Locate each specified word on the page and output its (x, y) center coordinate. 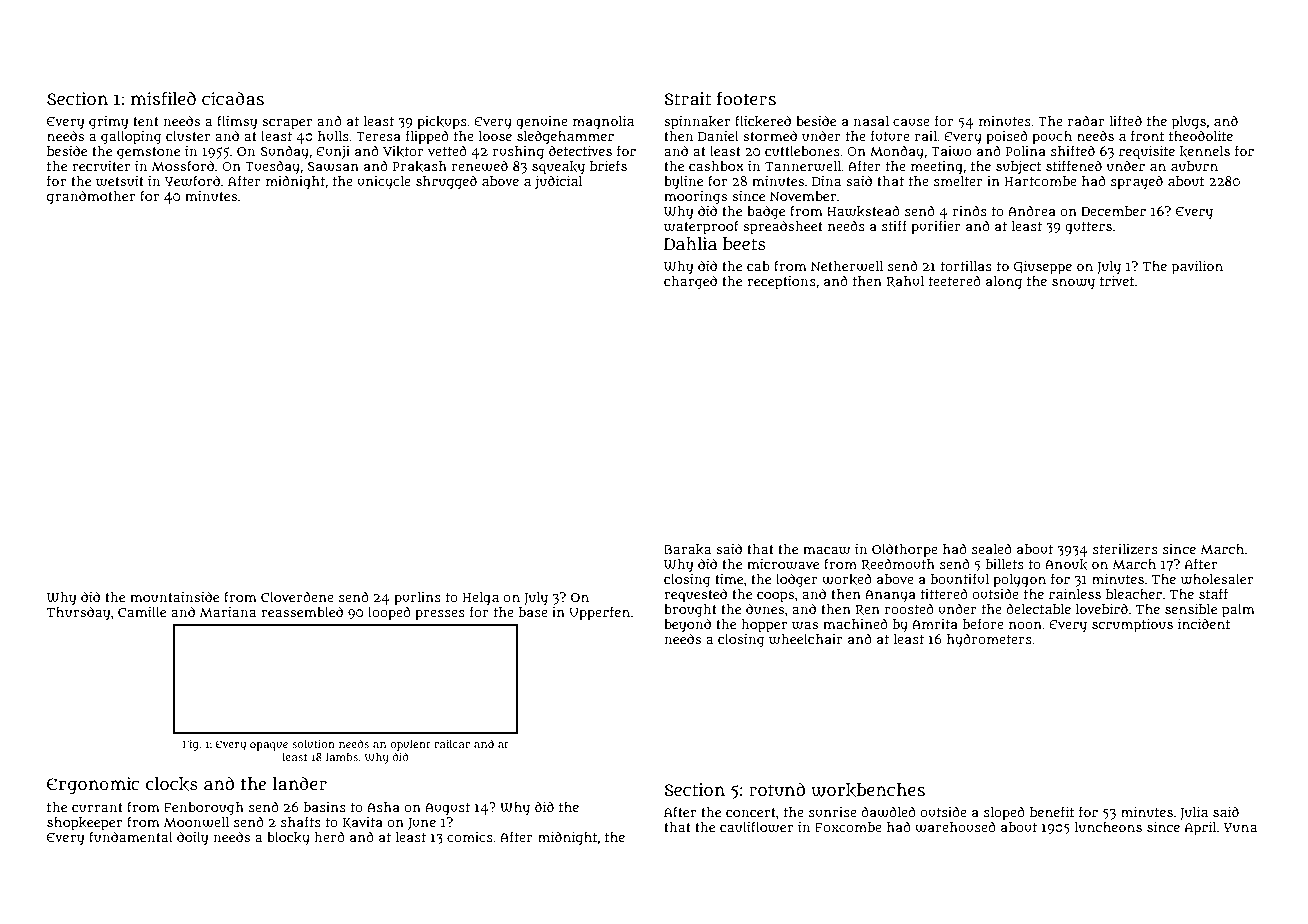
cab (758, 266)
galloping (131, 138)
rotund (777, 789)
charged (690, 282)
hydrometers (989, 640)
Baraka (687, 549)
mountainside (174, 596)
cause (911, 122)
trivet (1117, 281)
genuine (542, 123)
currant (97, 807)
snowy (1073, 284)
